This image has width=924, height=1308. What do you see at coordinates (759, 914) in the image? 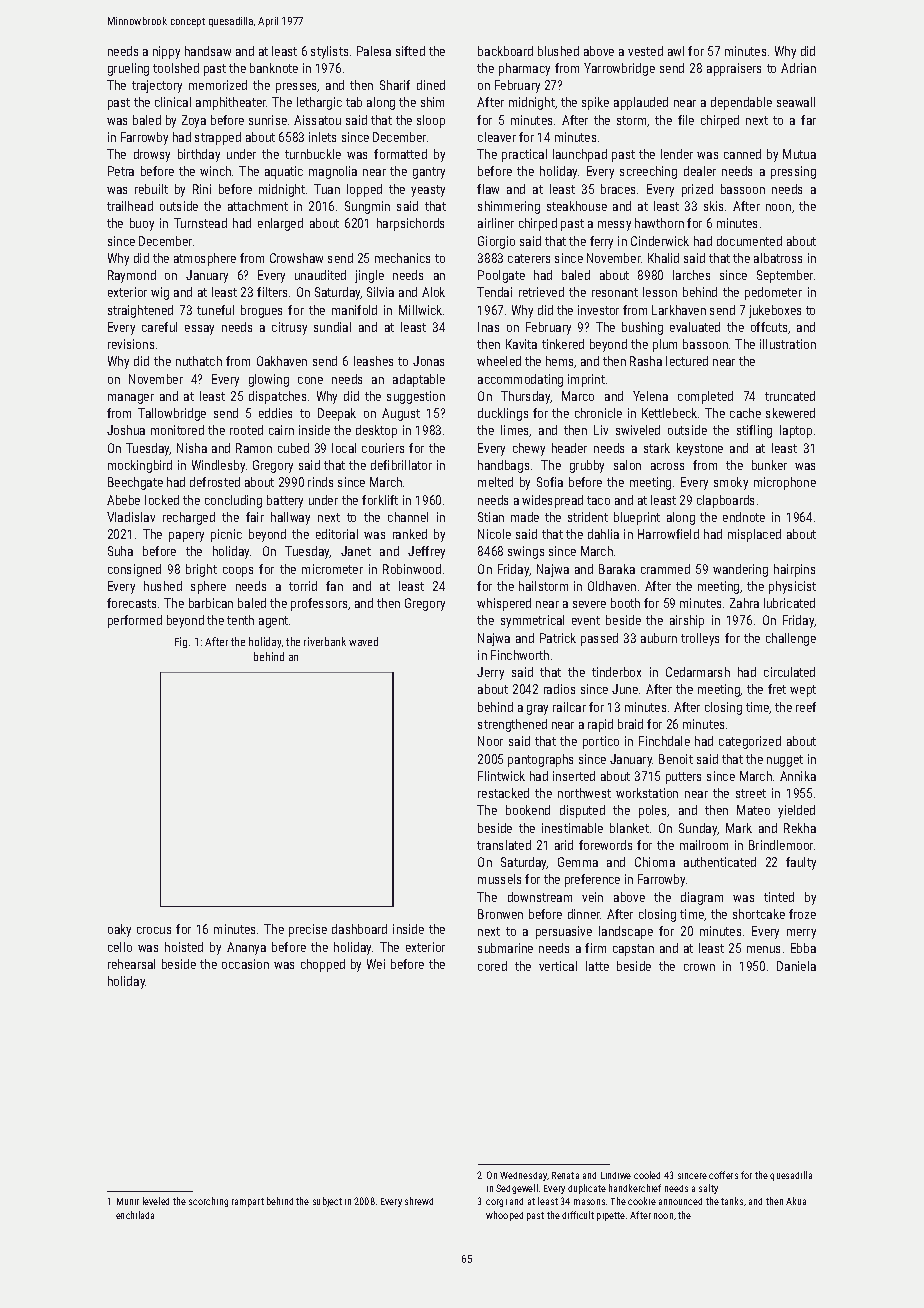
I see `shortcake` at bounding box center [759, 914].
